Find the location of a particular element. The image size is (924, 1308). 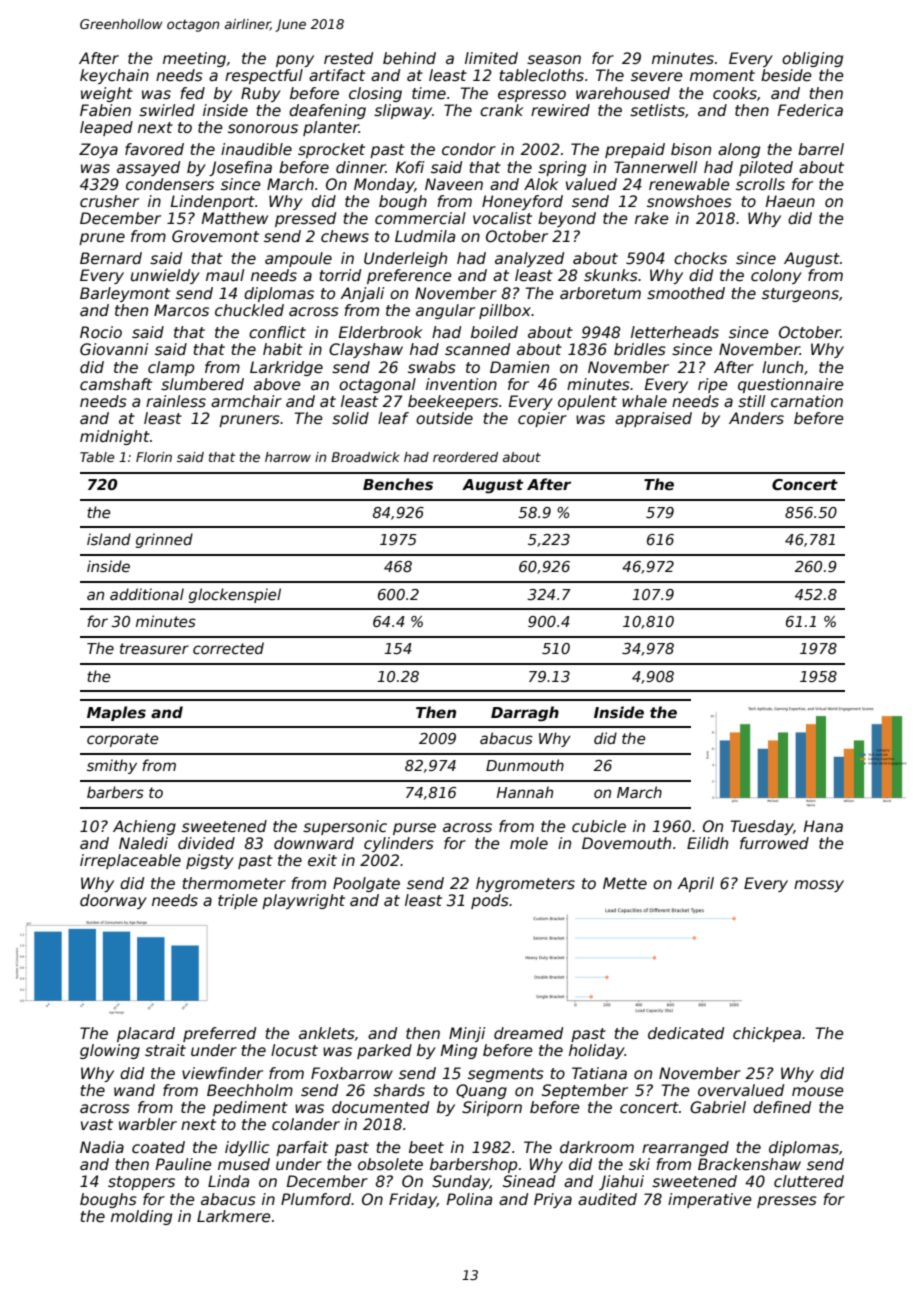

chickpea is located at coordinates (767, 1034).
